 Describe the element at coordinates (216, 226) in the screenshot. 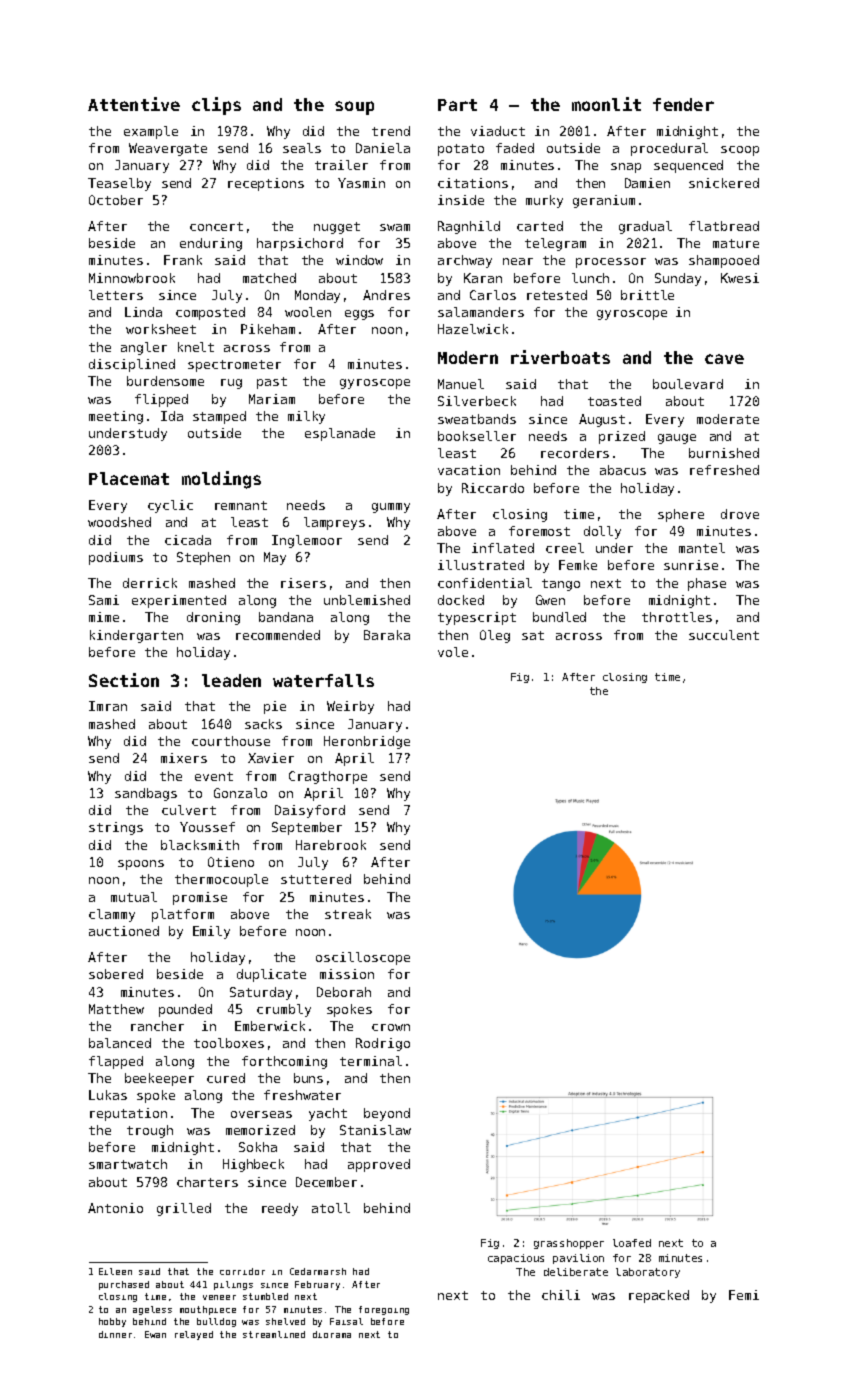

I see `concert` at that location.
